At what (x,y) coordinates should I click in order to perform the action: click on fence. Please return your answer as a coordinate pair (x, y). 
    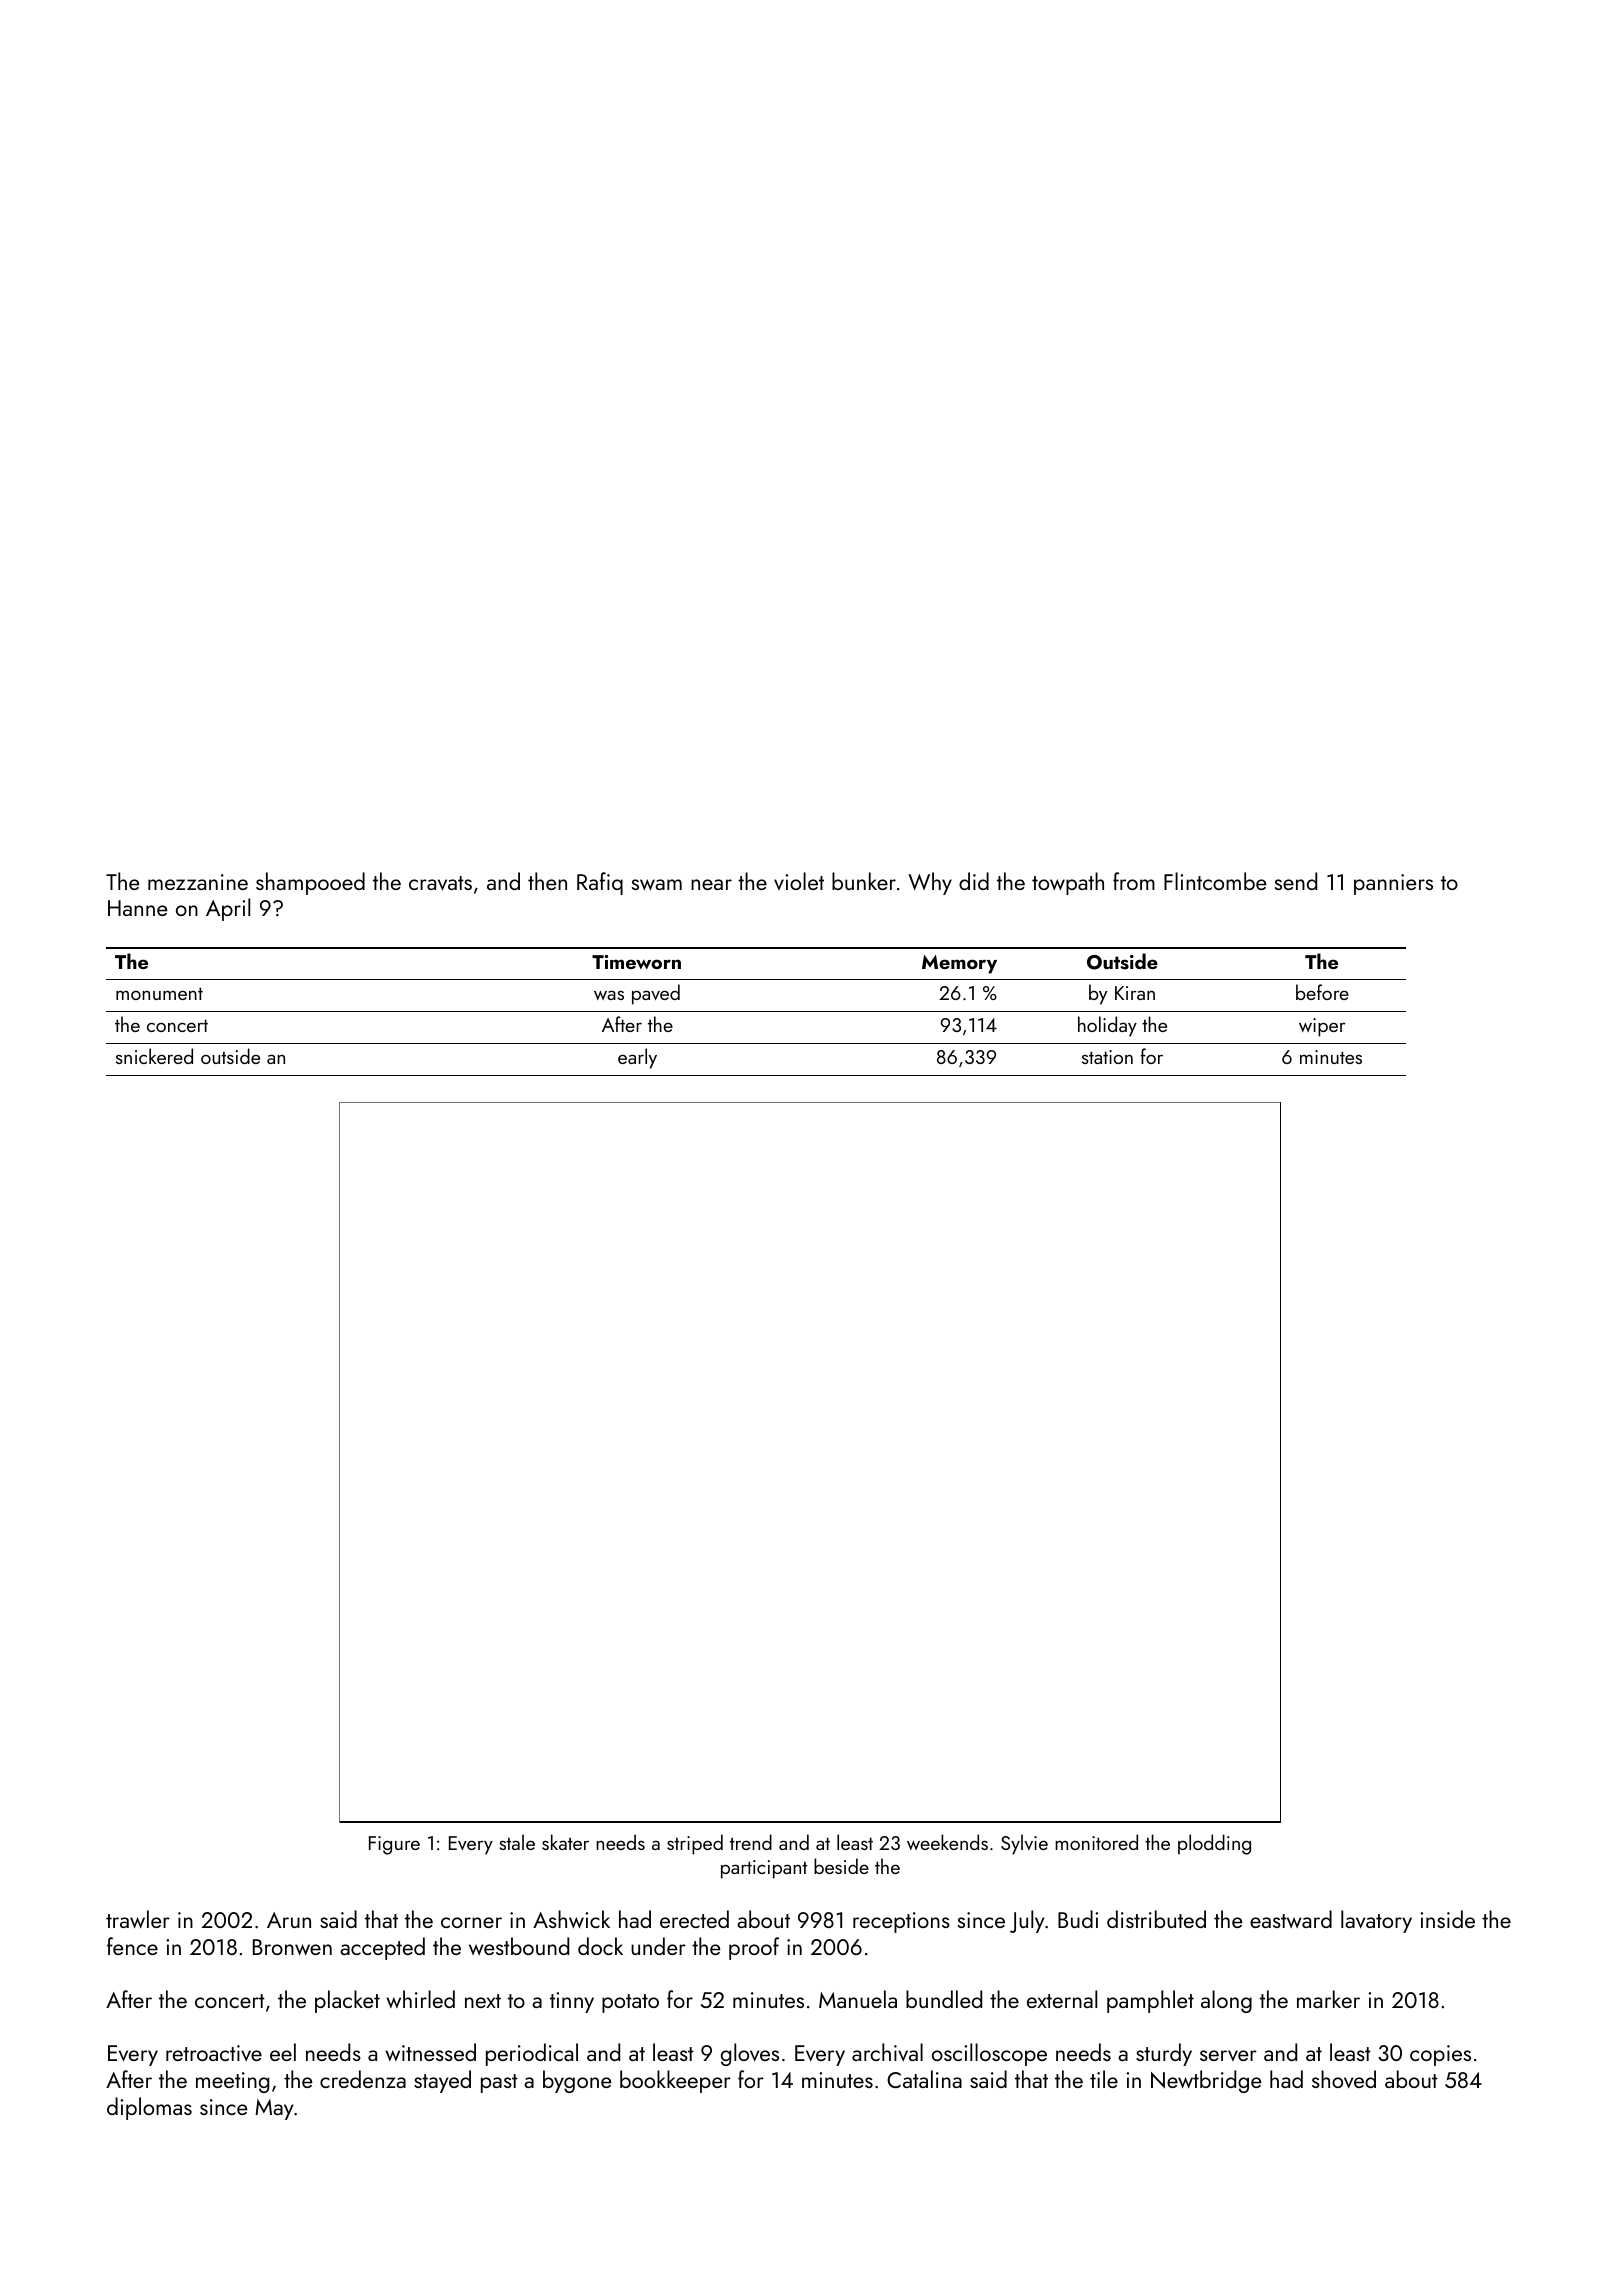
    Looking at the image, I should click on (132, 1946).
